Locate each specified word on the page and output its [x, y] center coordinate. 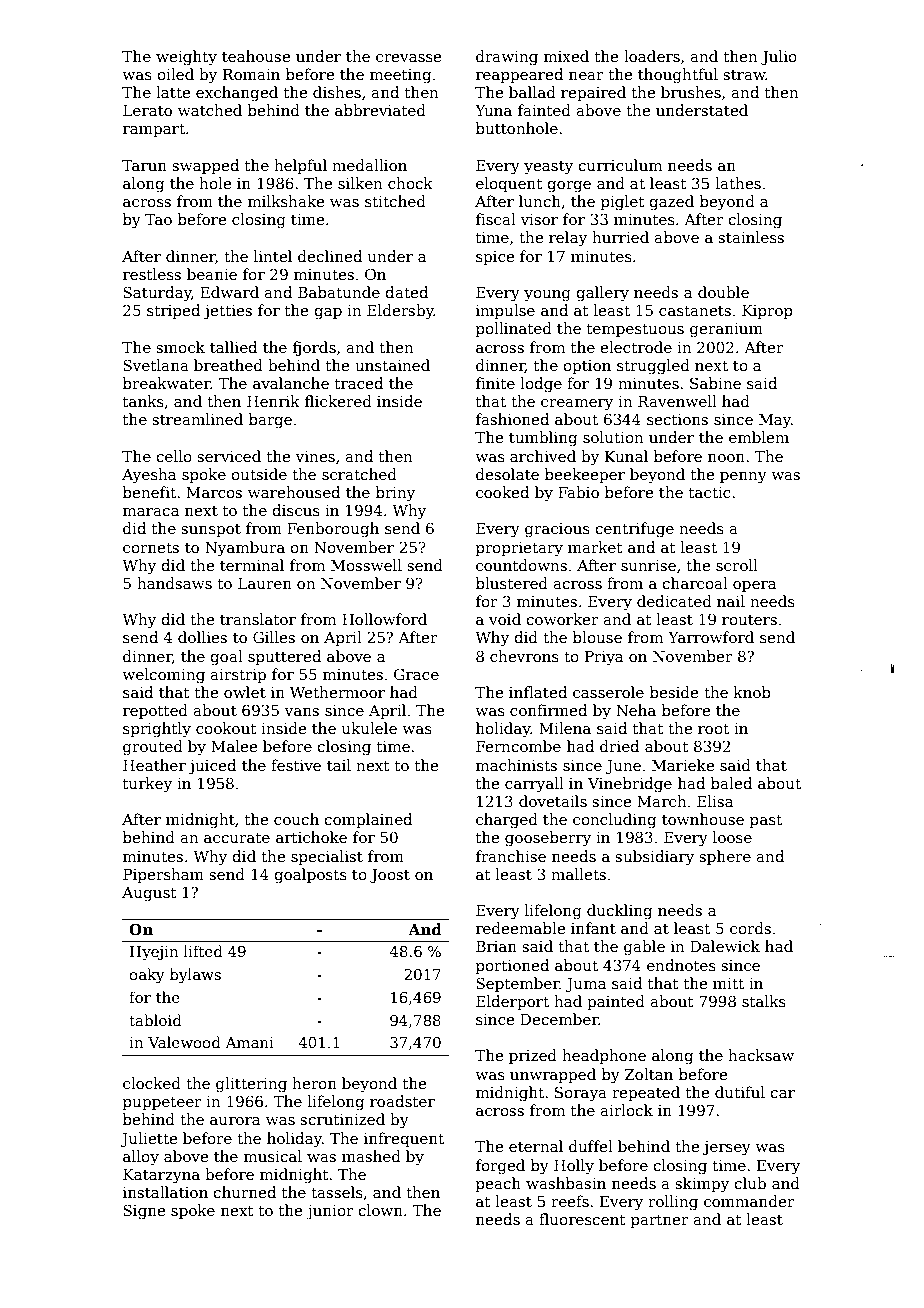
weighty [186, 58]
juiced [212, 767]
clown [380, 1210]
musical [273, 1156]
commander [749, 1201]
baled [731, 783]
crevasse [408, 58]
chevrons [524, 656]
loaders [652, 56]
